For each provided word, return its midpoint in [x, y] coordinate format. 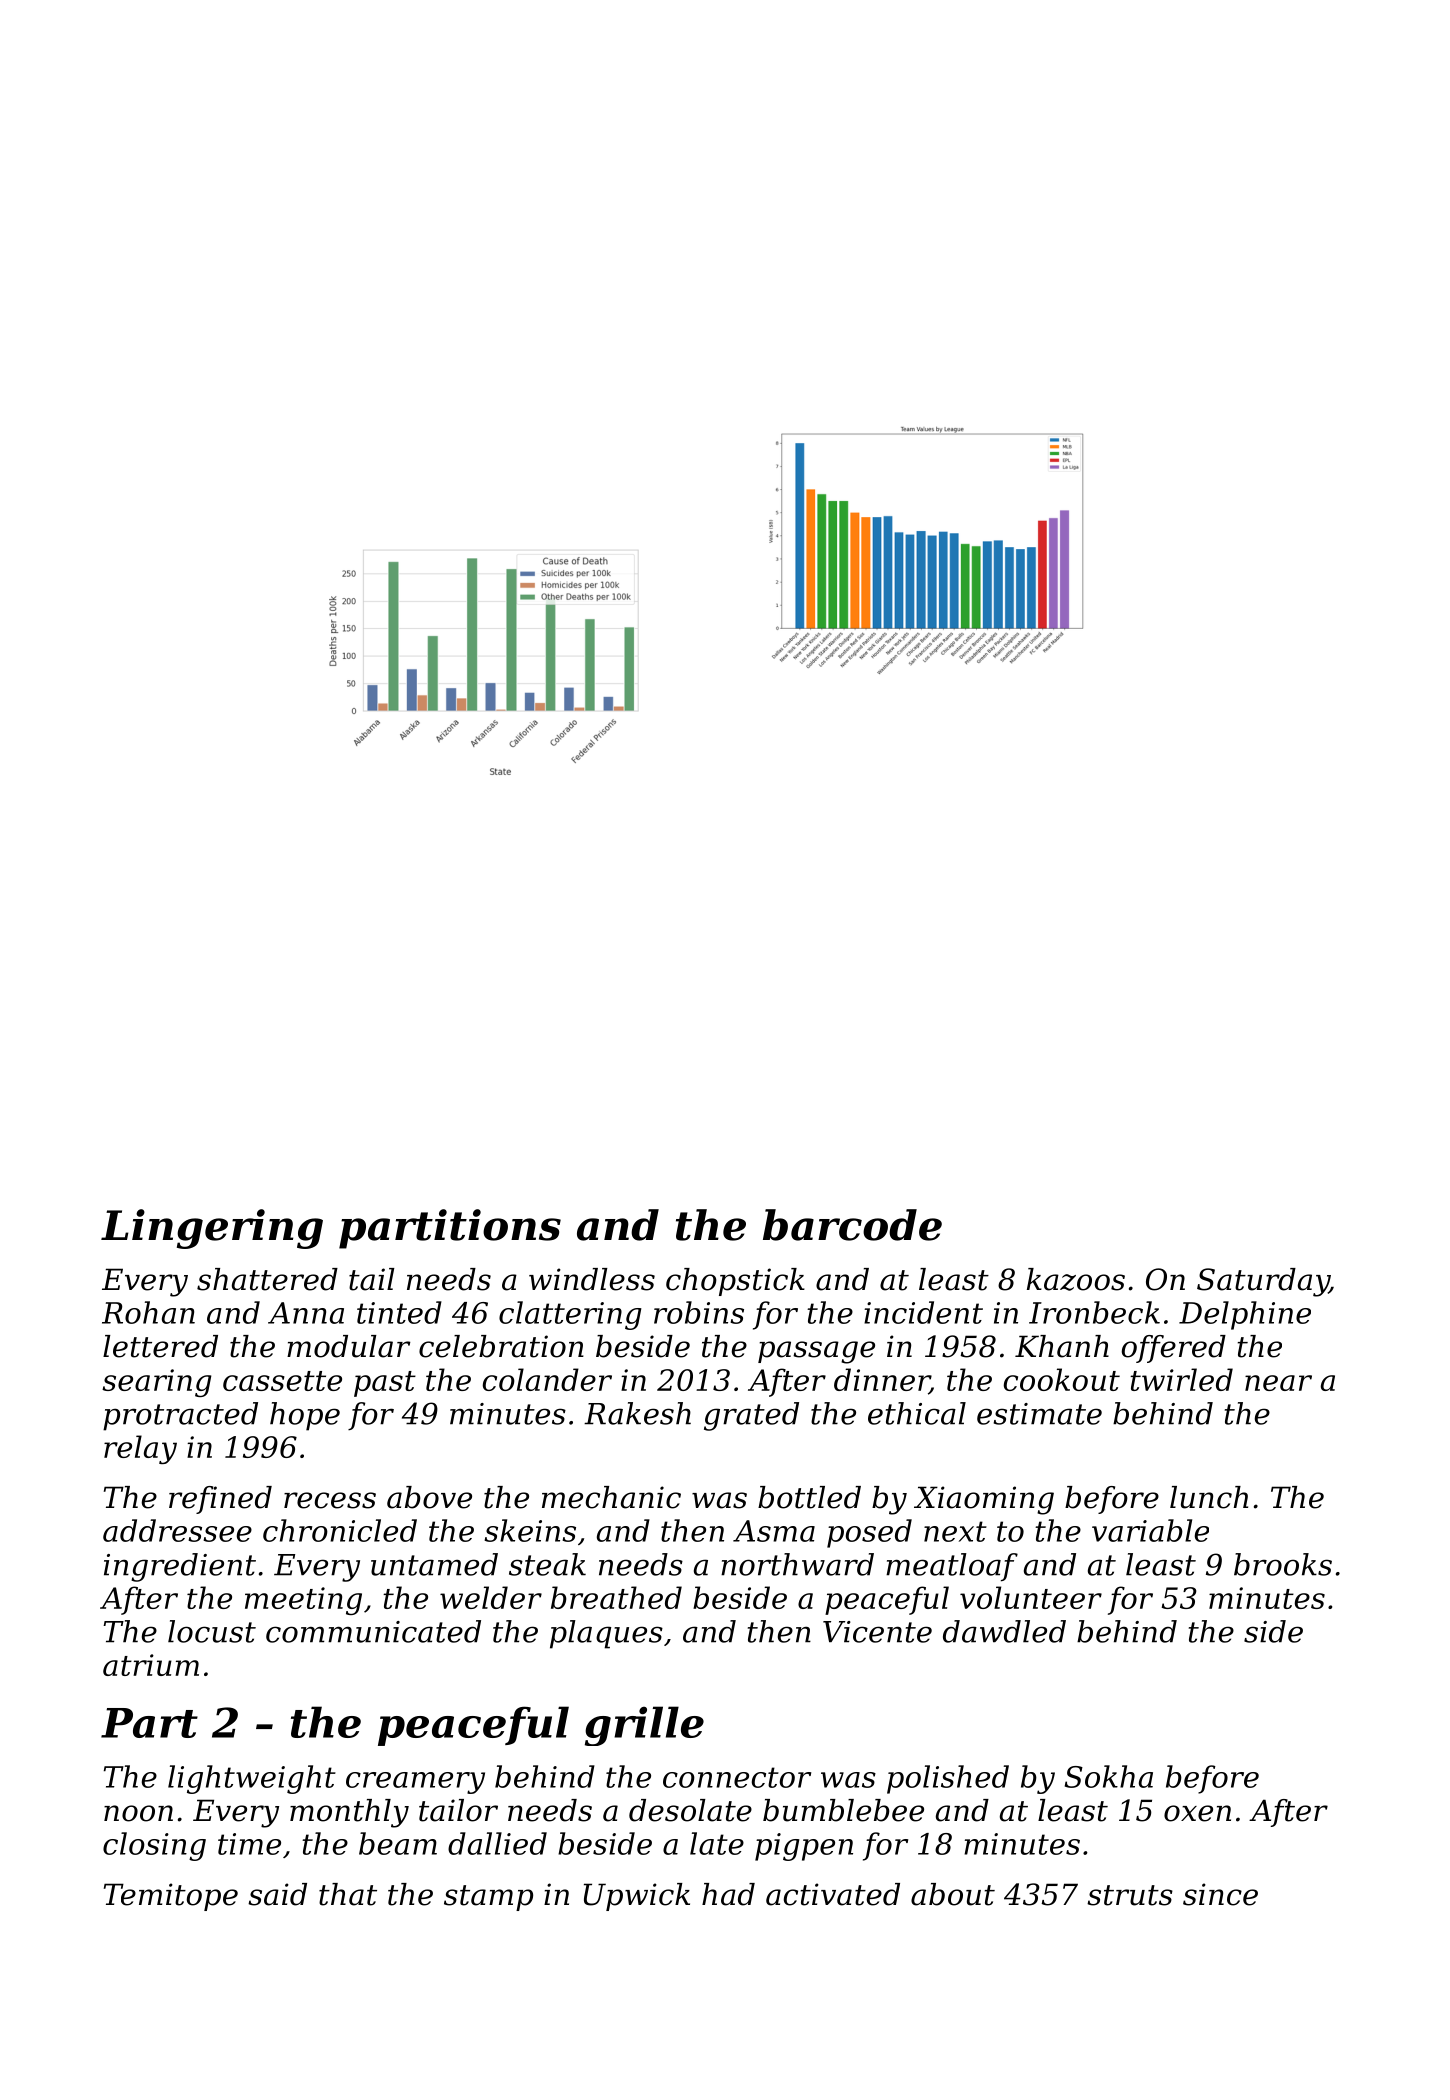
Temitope [171, 1897]
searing [156, 1383]
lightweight [252, 1779]
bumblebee [843, 1810]
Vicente [877, 1632]
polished [948, 1779]
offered [1174, 1349]
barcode [852, 1225]
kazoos [1076, 1279]
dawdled [1004, 1631]
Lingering [212, 1229]
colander [547, 1379]
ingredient [180, 1567]
